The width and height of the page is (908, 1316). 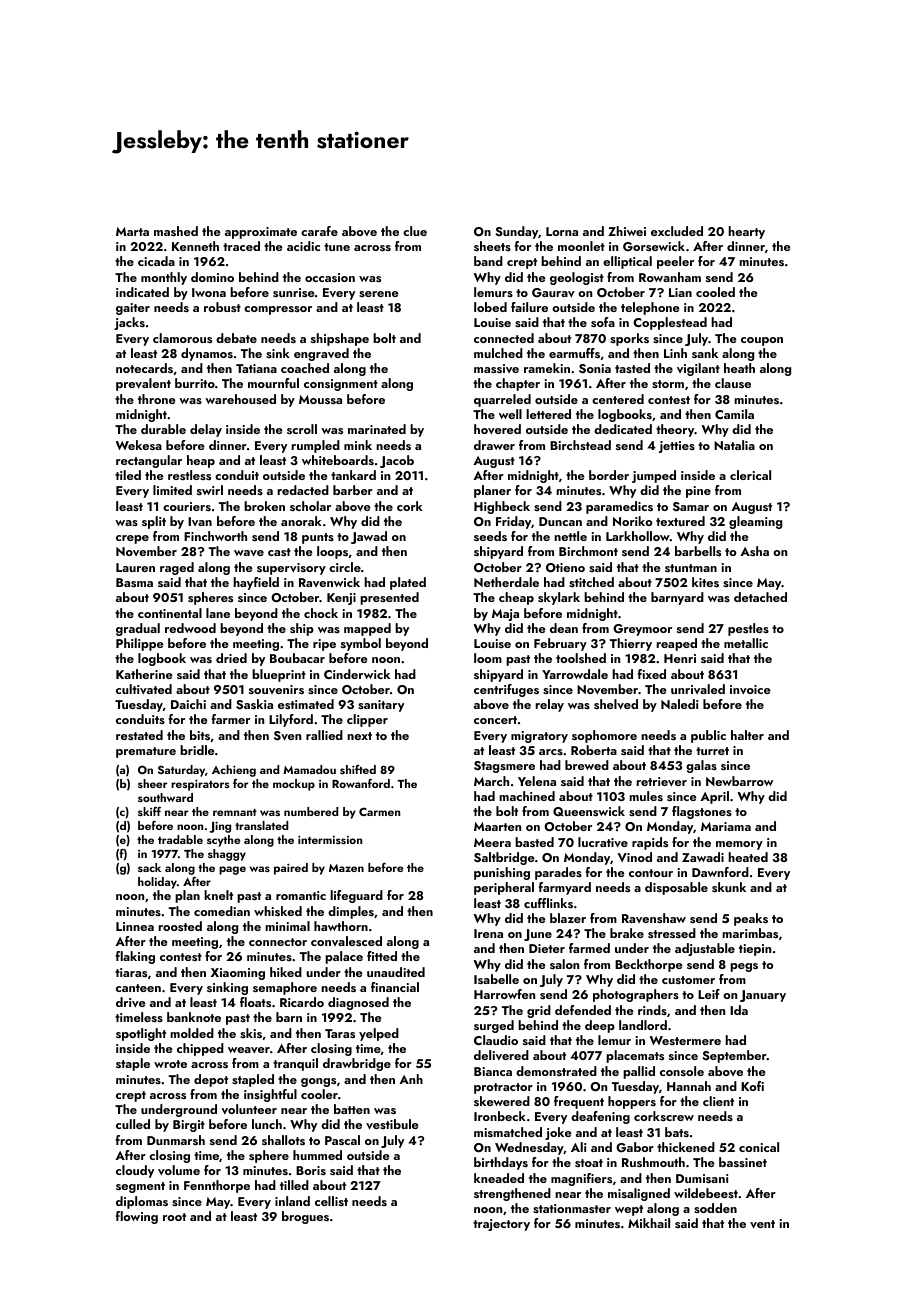 What do you see at coordinates (755, 522) in the page?
I see `gleaming` at bounding box center [755, 522].
